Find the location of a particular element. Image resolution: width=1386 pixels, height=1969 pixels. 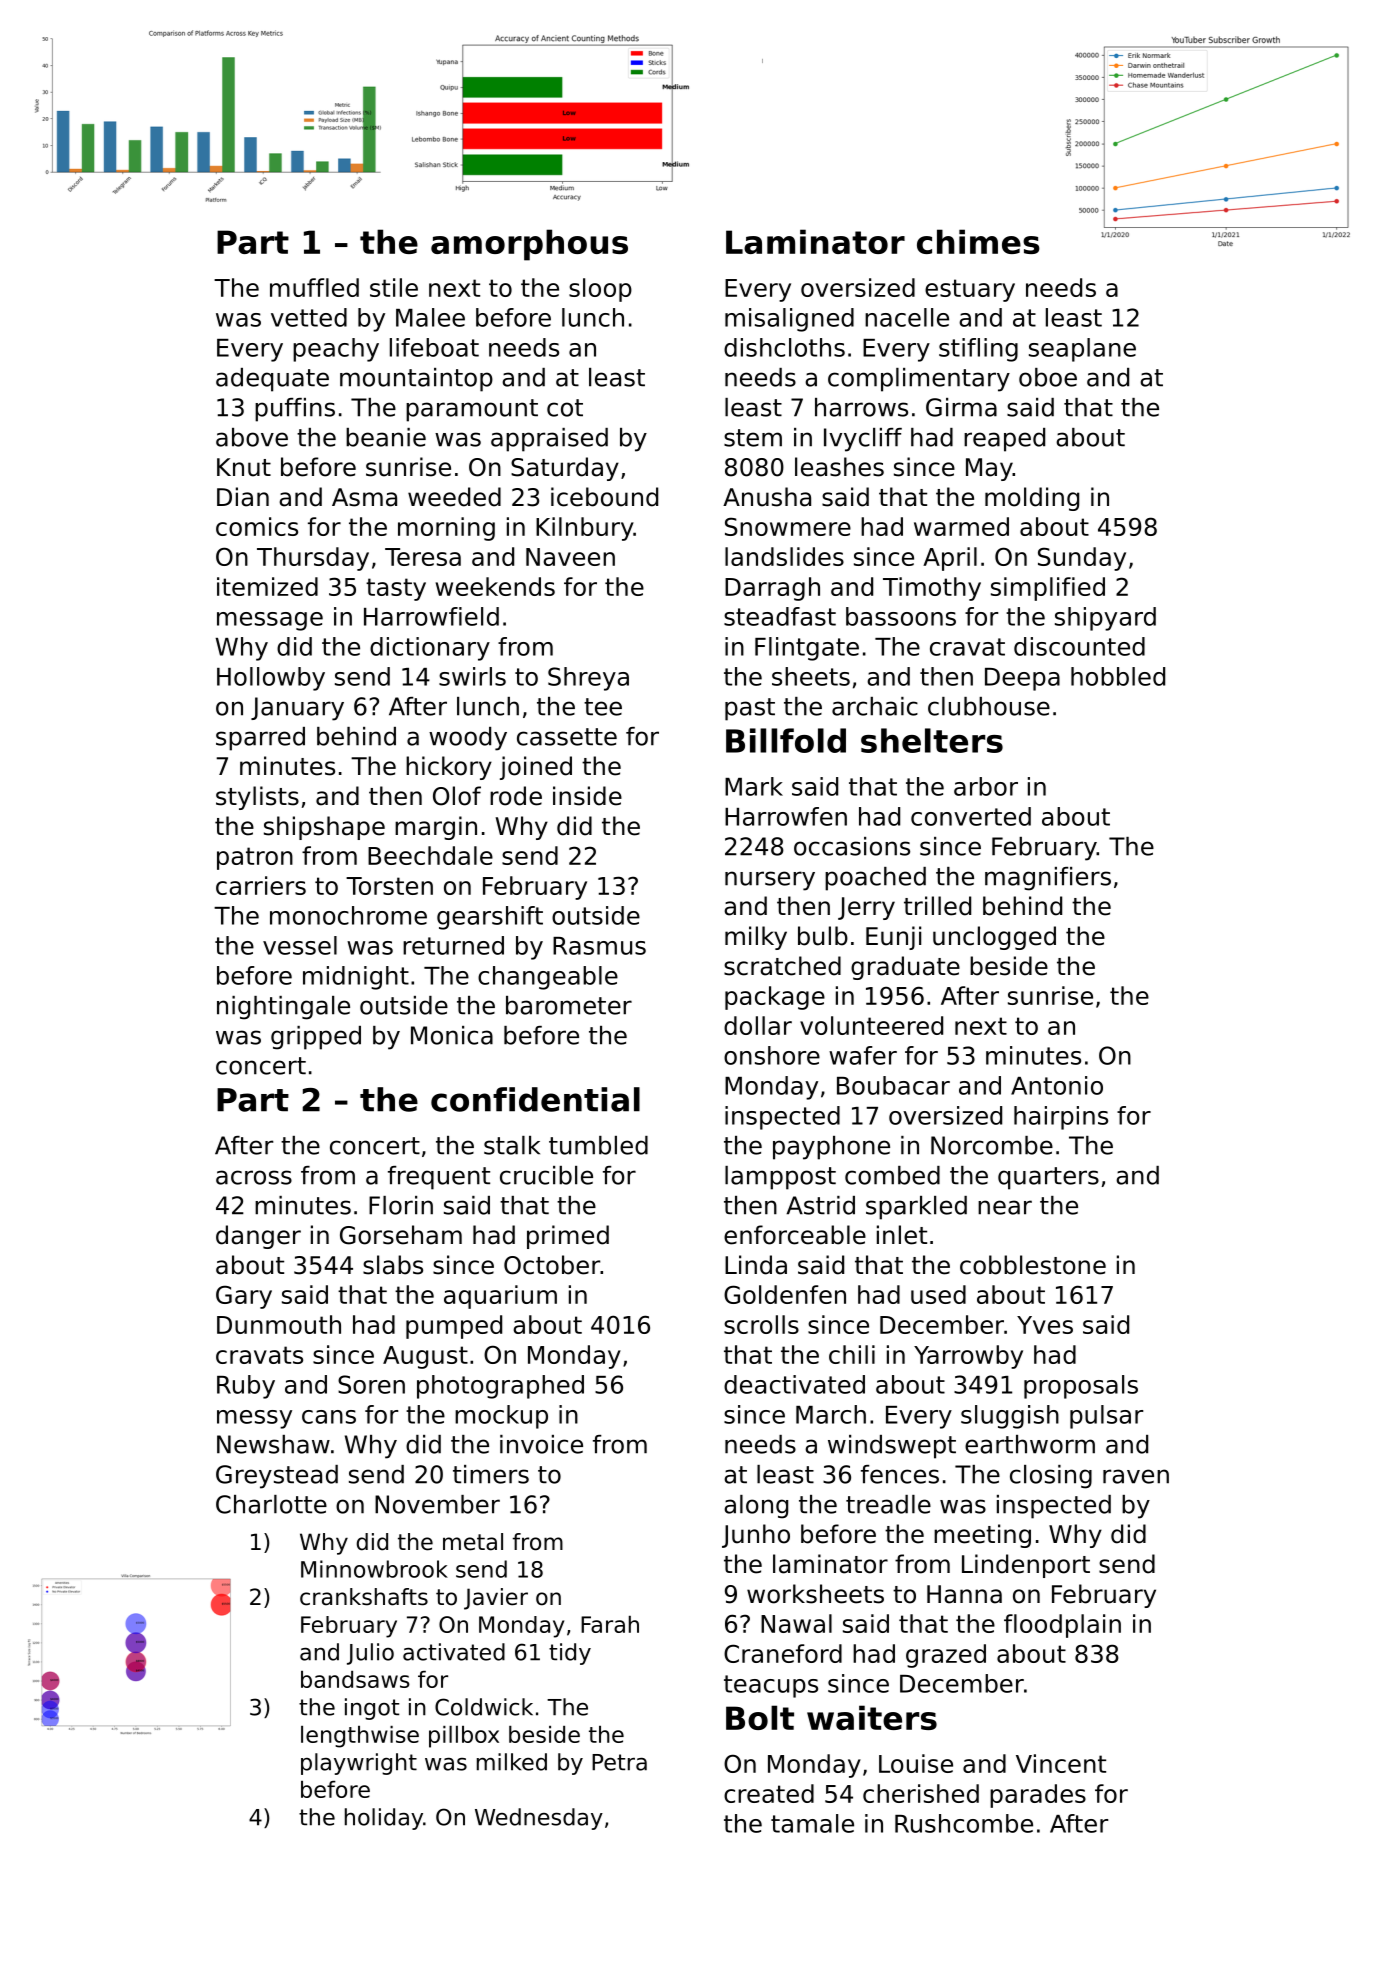

returned is located at coordinates (453, 945).
